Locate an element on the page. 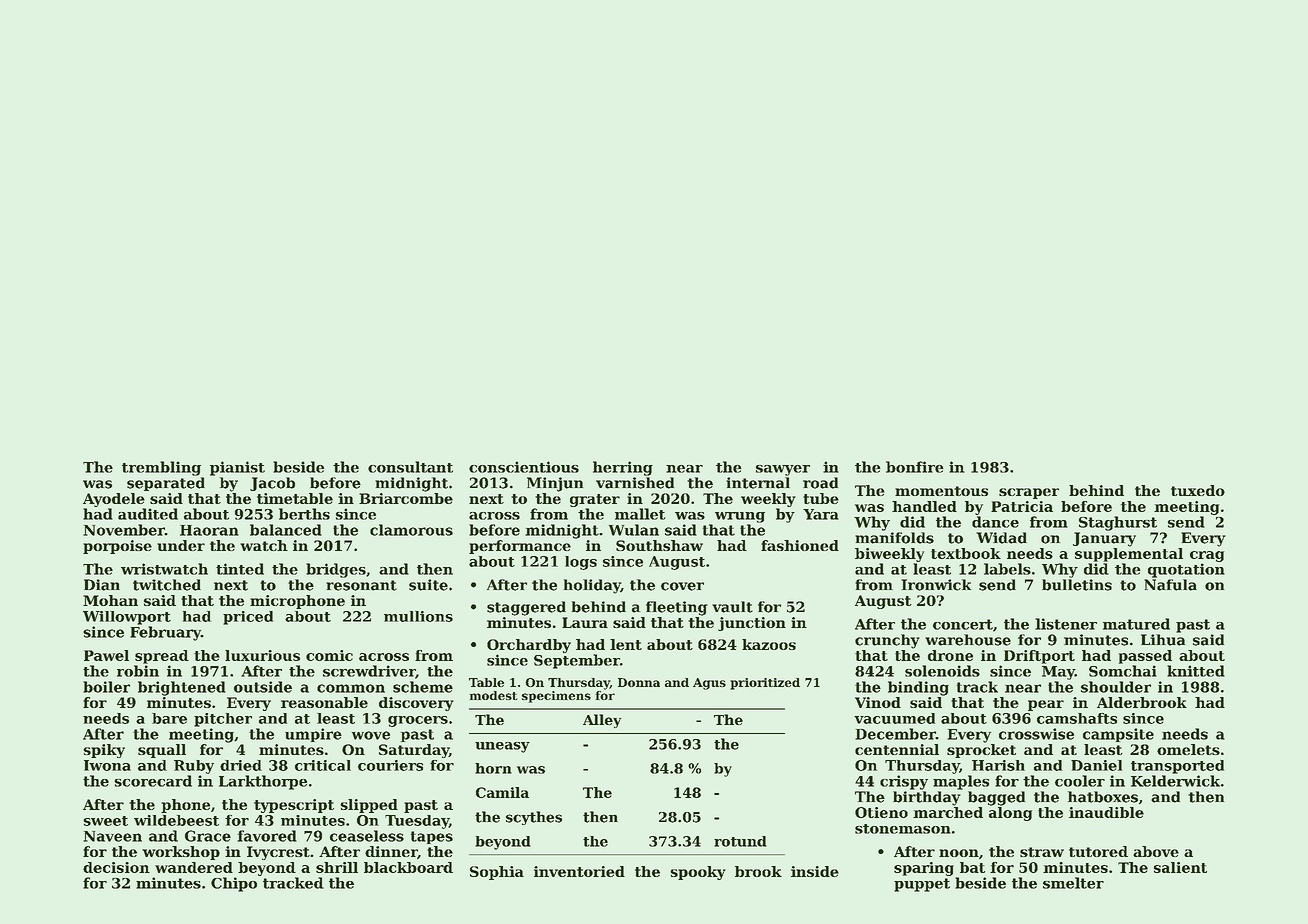 This page has width=1308, height=924. horn is located at coordinates (493, 768).
